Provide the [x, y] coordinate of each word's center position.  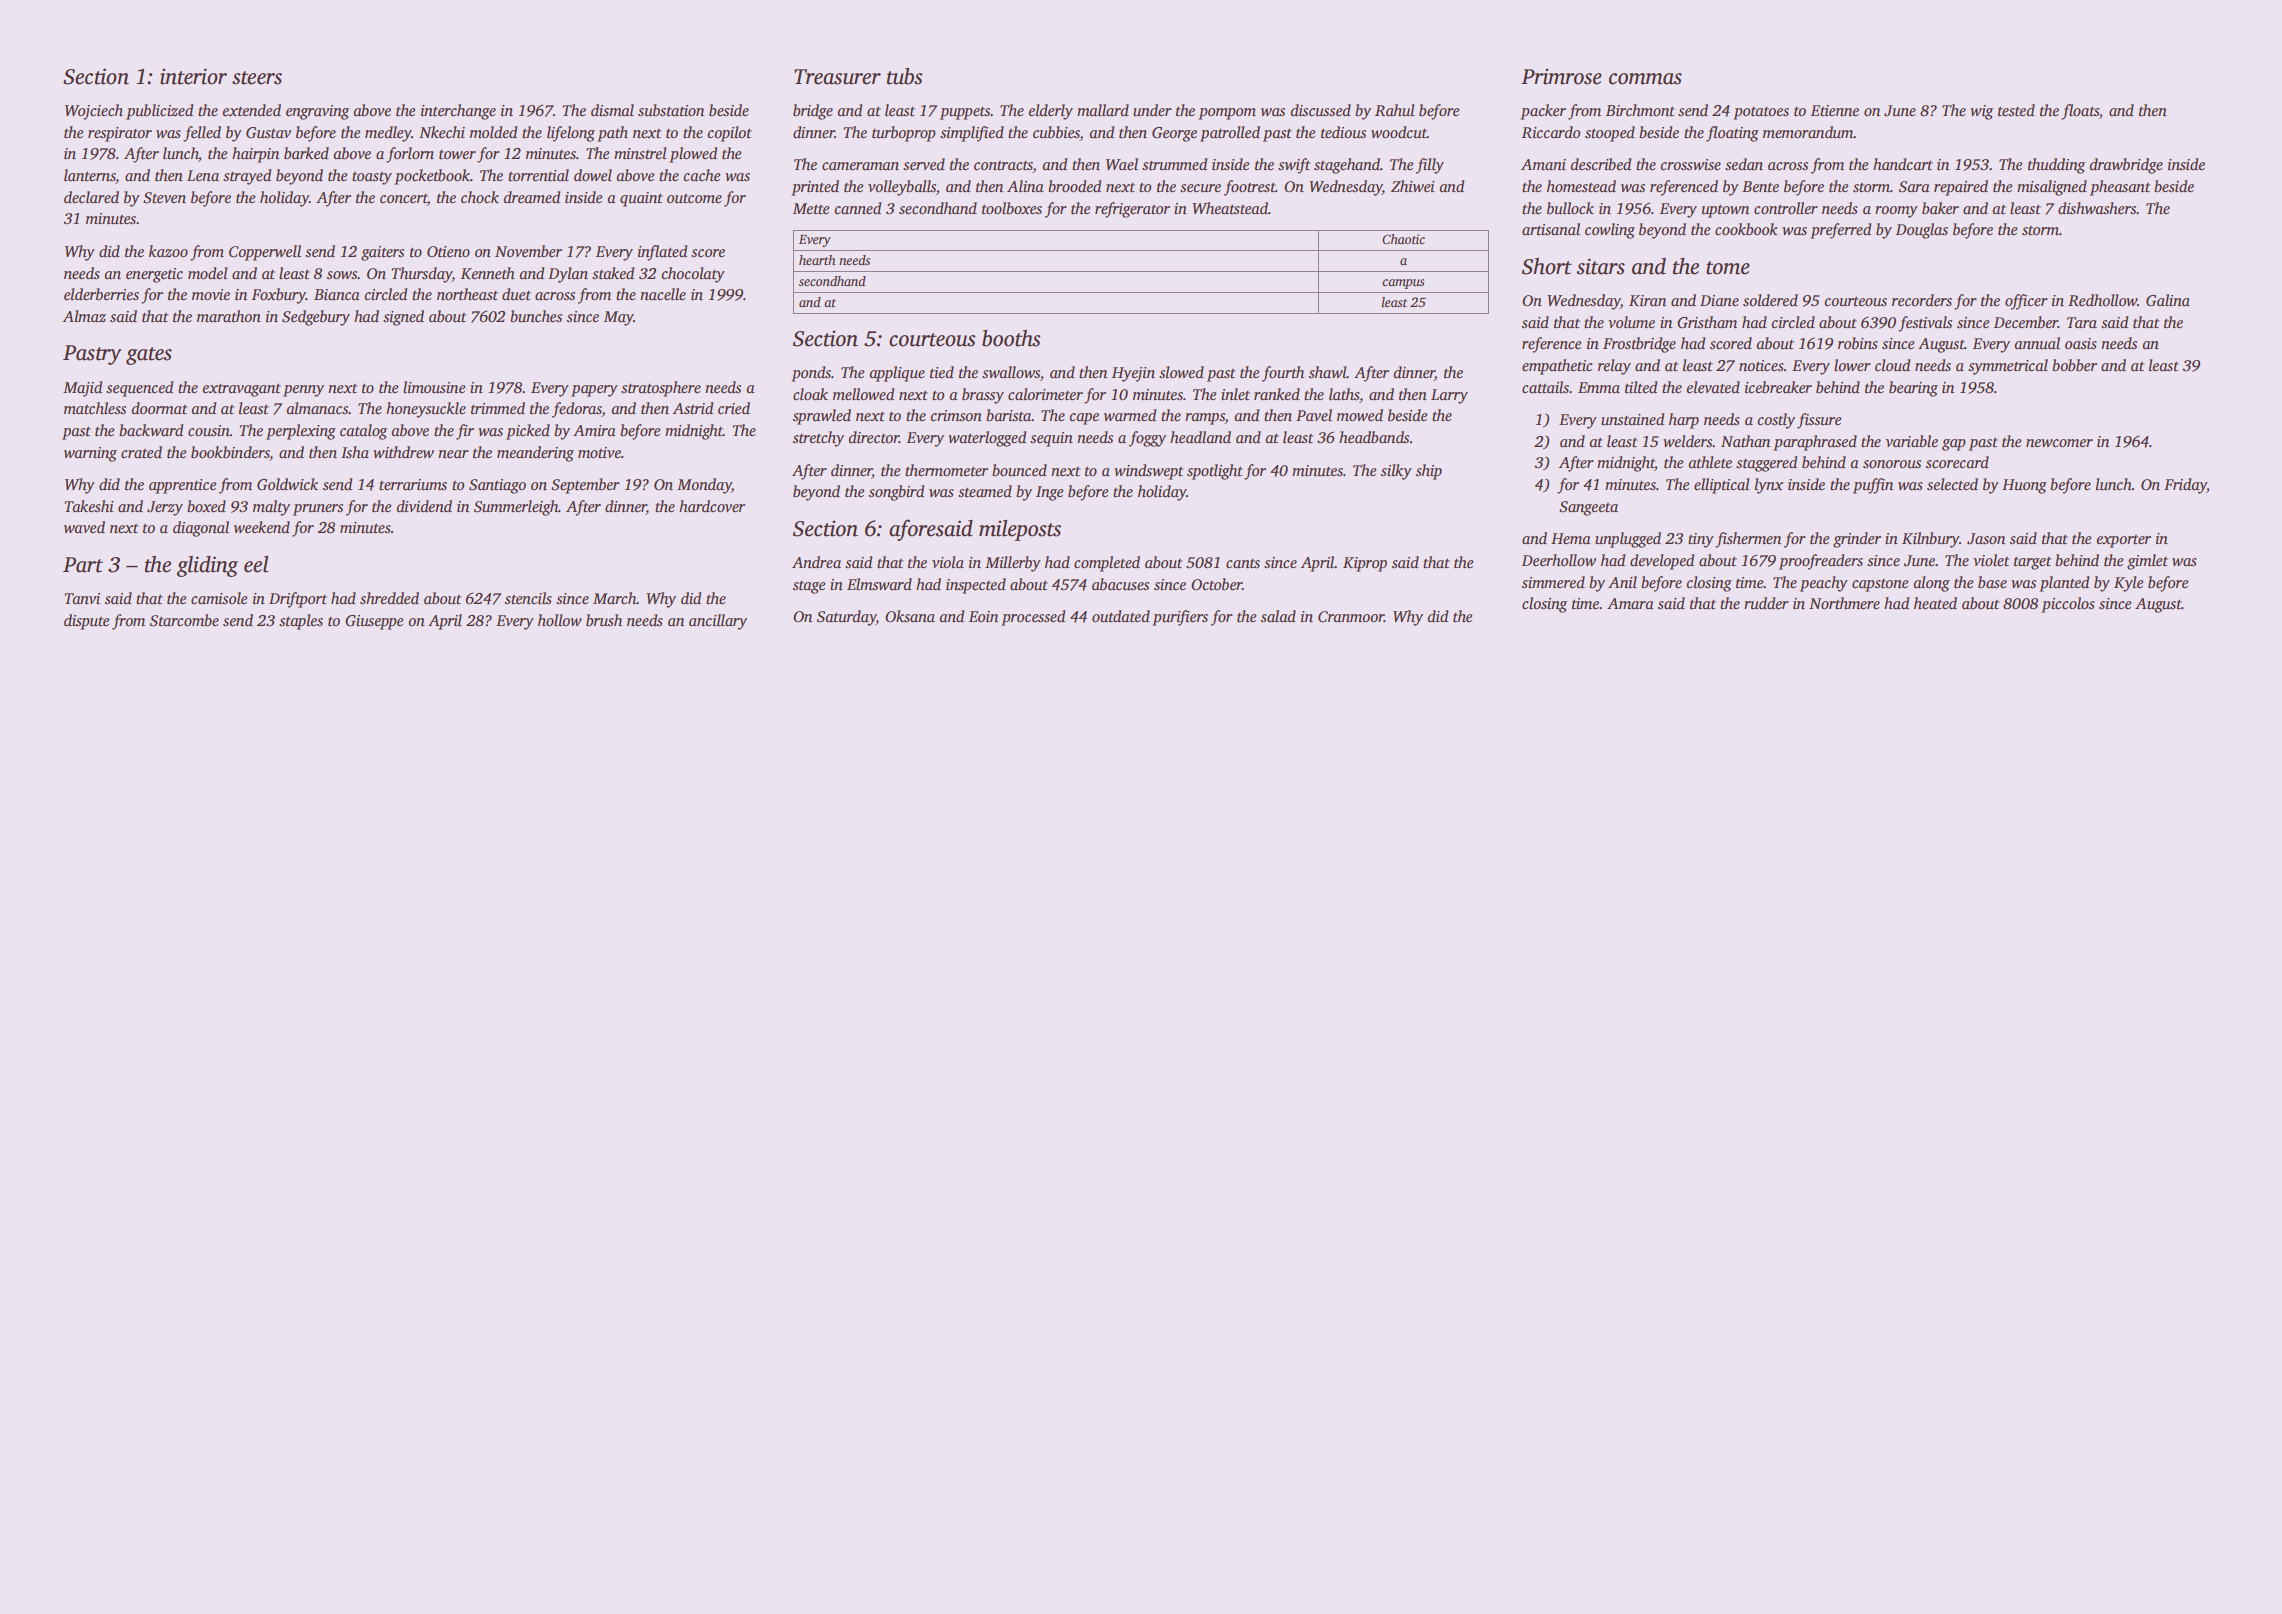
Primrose [1561, 77]
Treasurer [837, 77]
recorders [1922, 300]
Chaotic [1403, 239]
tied [942, 372]
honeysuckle [426, 410]
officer [2026, 302]
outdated [1121, 616]
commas [1645, 79]
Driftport [298, 600]
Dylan [568, 275]
